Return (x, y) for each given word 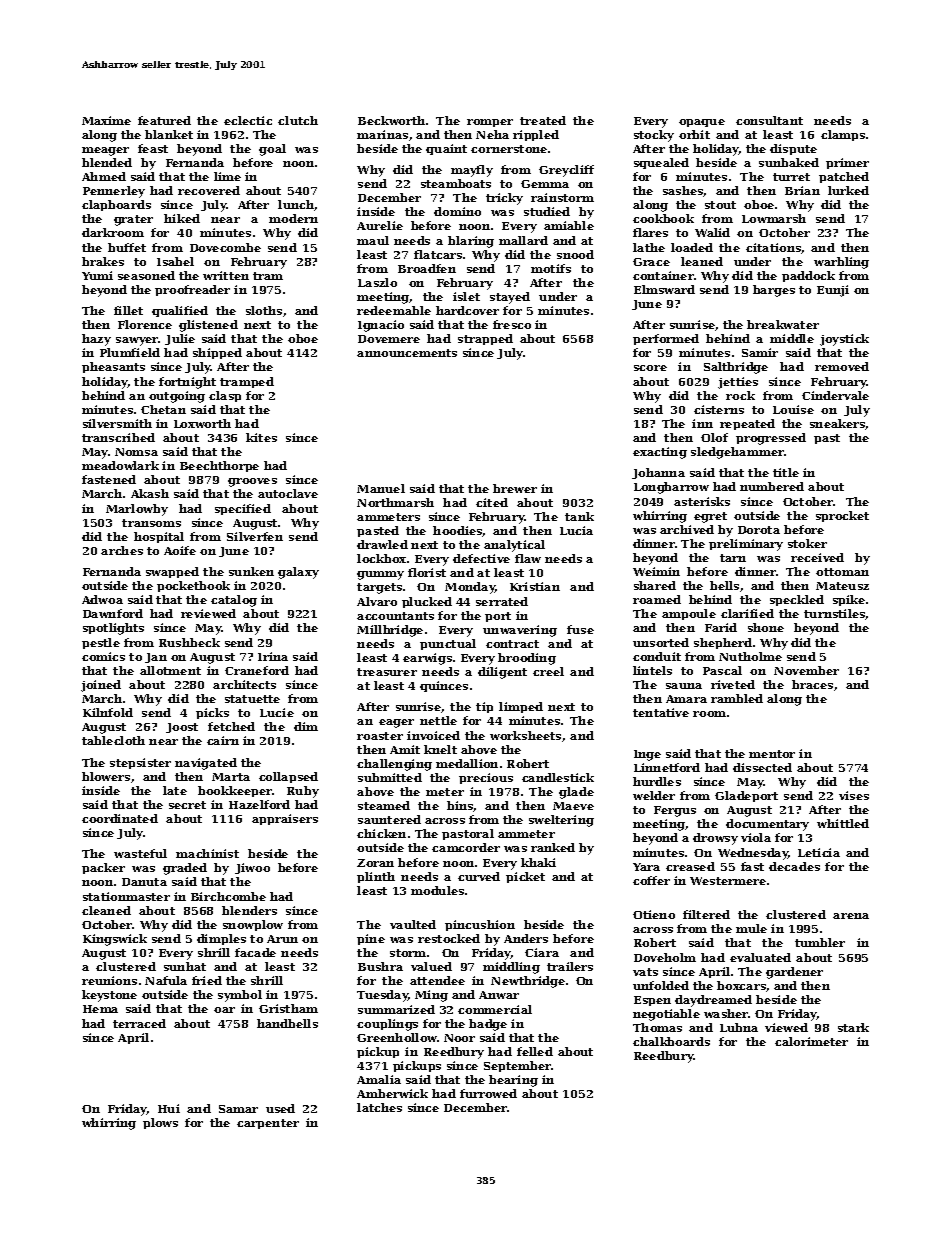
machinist (207, 853)
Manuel (381, 488)
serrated (502, 601)
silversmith (117, 423)
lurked (848, 190)
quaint (446, 149)
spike (849, 600)
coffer (651, 880)
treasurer (387, 672)
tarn (733, 558)
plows (160, 1123)
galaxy (298, 573)
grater (133, 220)
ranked (553, 847)
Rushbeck (189, 642)
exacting (660, 453)
